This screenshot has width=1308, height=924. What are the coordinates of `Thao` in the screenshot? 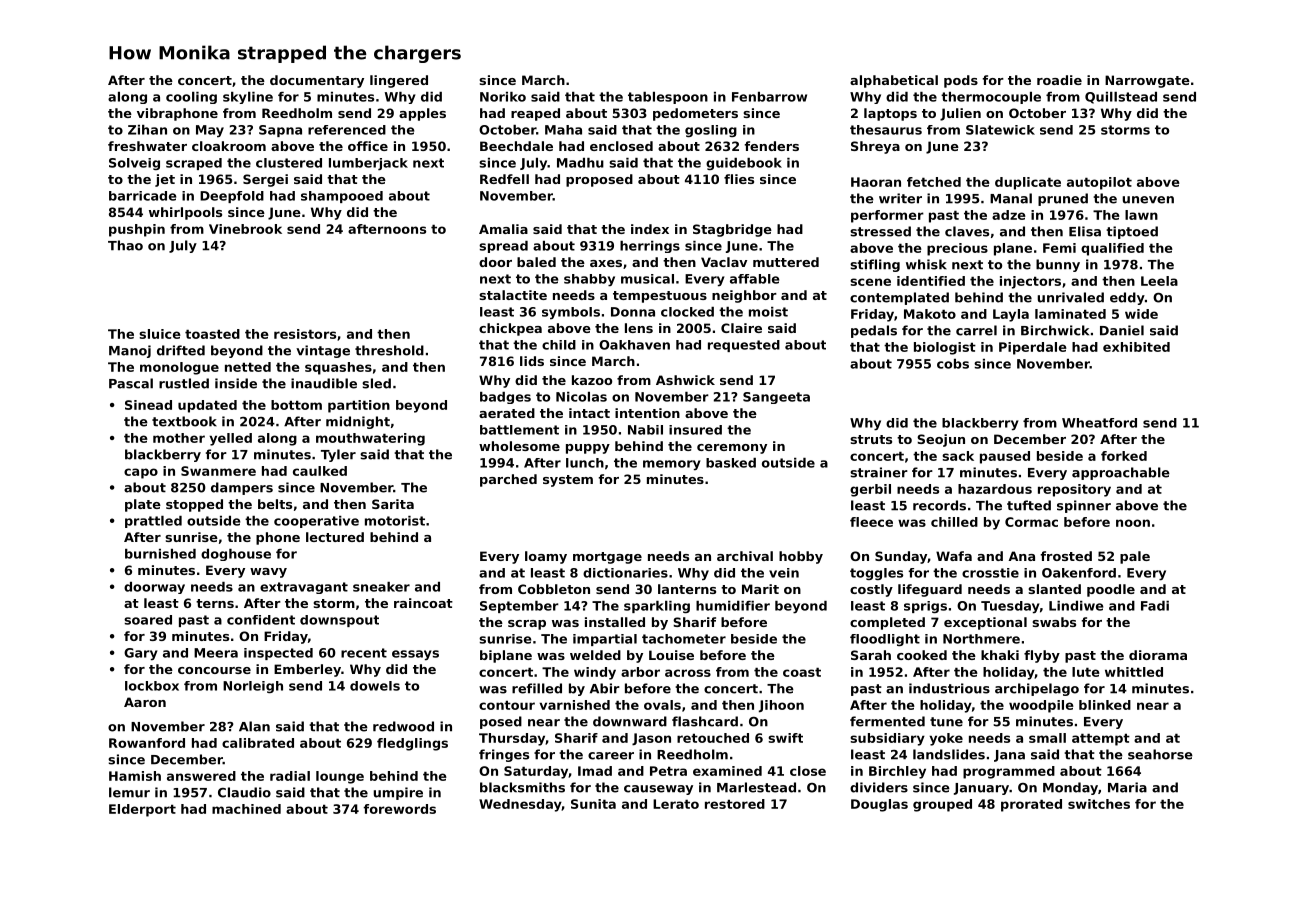 It's located at (125, 245).
